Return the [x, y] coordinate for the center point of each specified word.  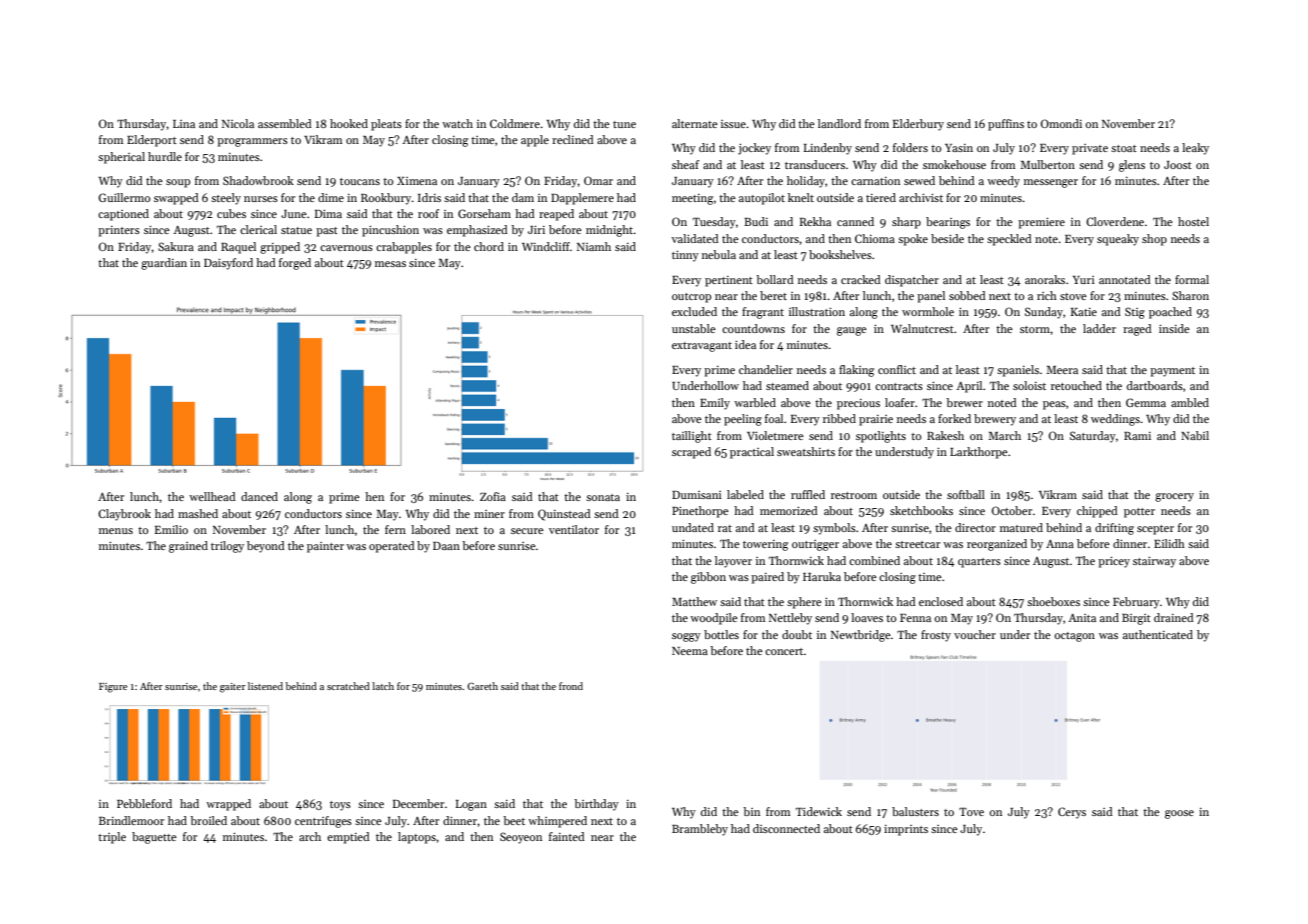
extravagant [702, 347]
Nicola [238, 123]
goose [1179, 814]
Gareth [482, 686]
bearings [948, 223]
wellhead [212, 496]
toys [340, 806]
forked [954, 418]
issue [733, 124]
